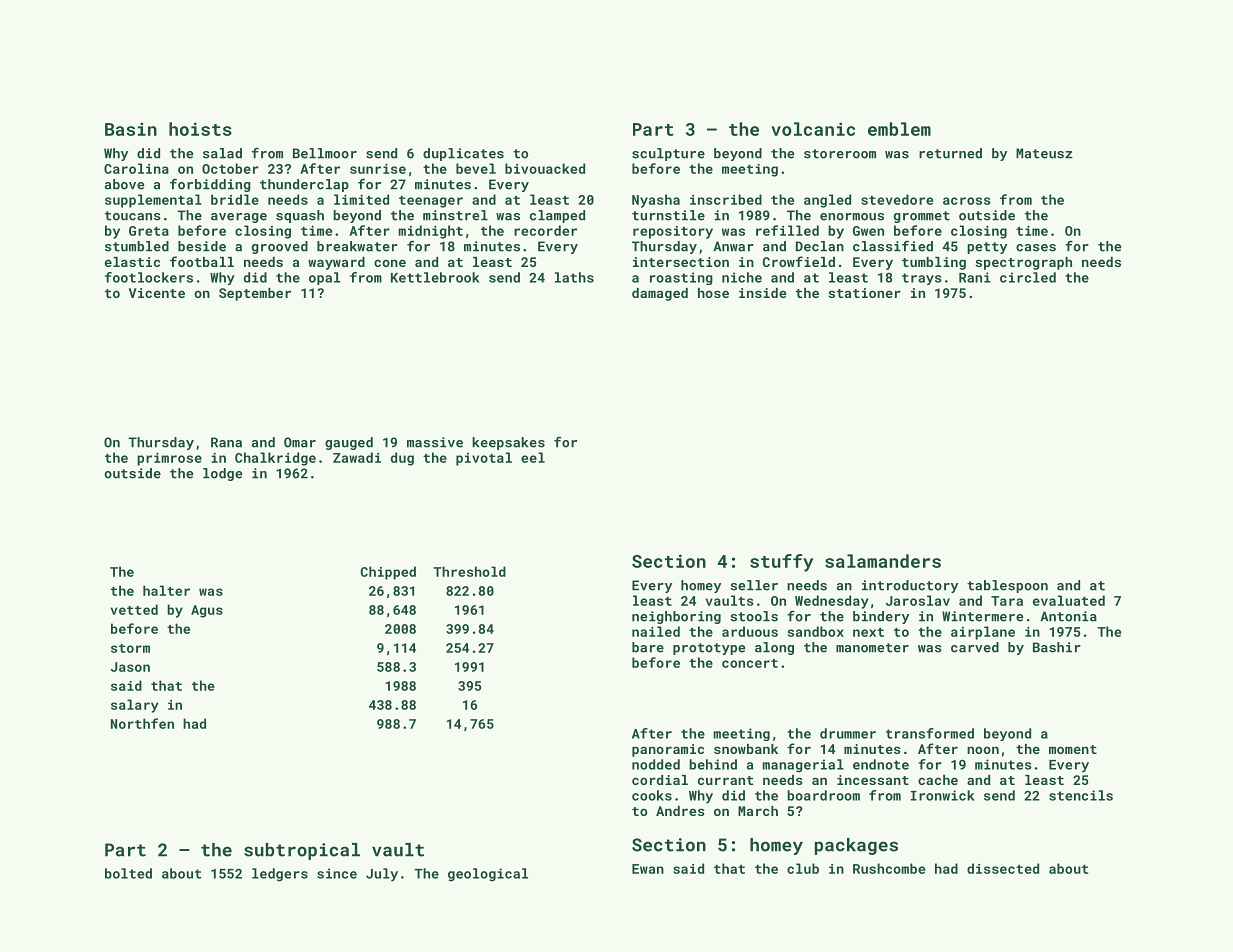  Describe the element at coordinates (1081, 795) in the screenshot. I see `stencils` at that location.
